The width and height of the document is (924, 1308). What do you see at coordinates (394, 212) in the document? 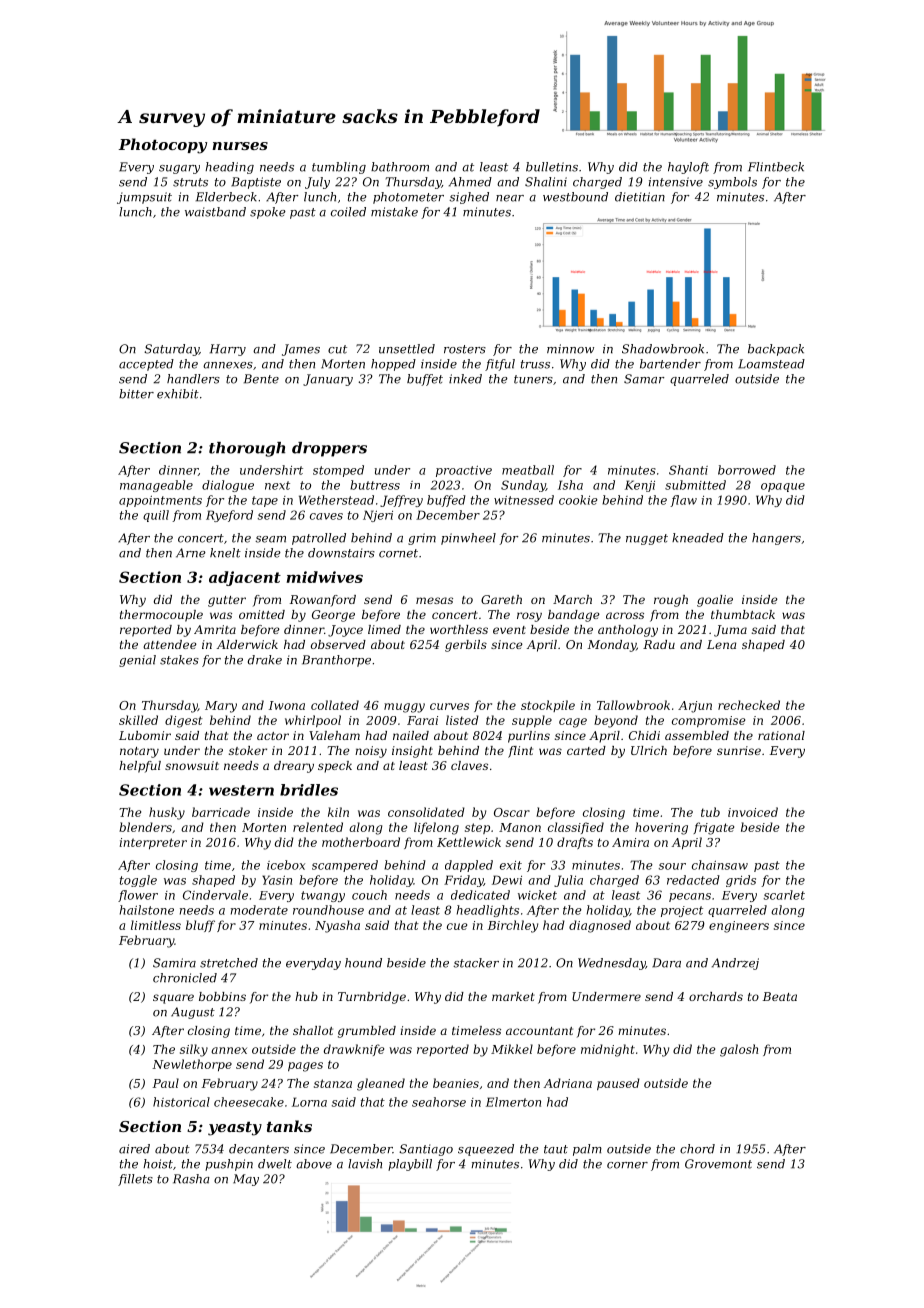
I see `mistake` at bounding box center [394, 212].
